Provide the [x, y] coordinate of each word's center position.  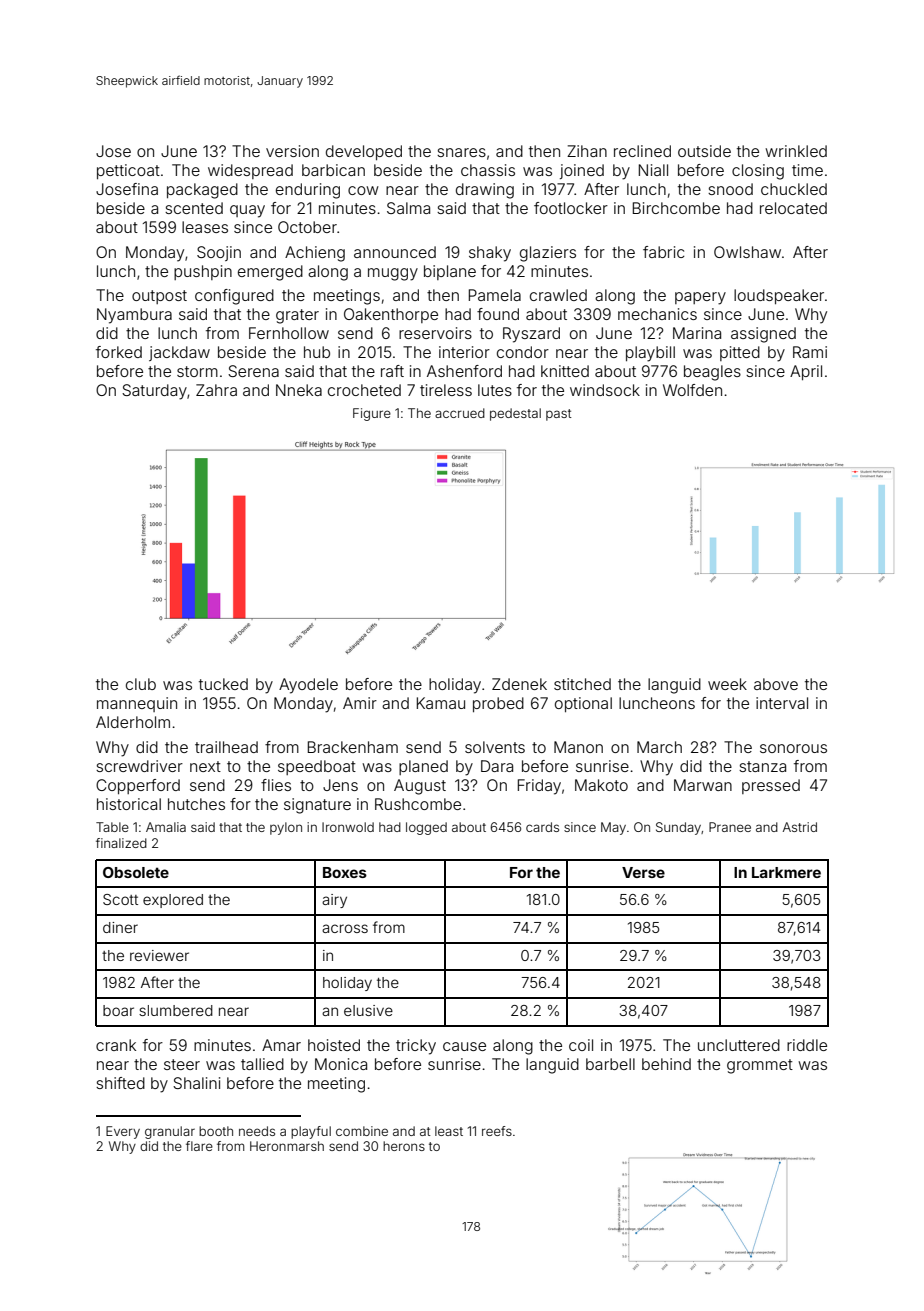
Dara [497, 766]
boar [118, 1010]
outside [704, 151]
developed [364, 152]
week [727, 684]
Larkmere [786, 872]
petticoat [128, 171]
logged [426, 828]
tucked [223, 684]
